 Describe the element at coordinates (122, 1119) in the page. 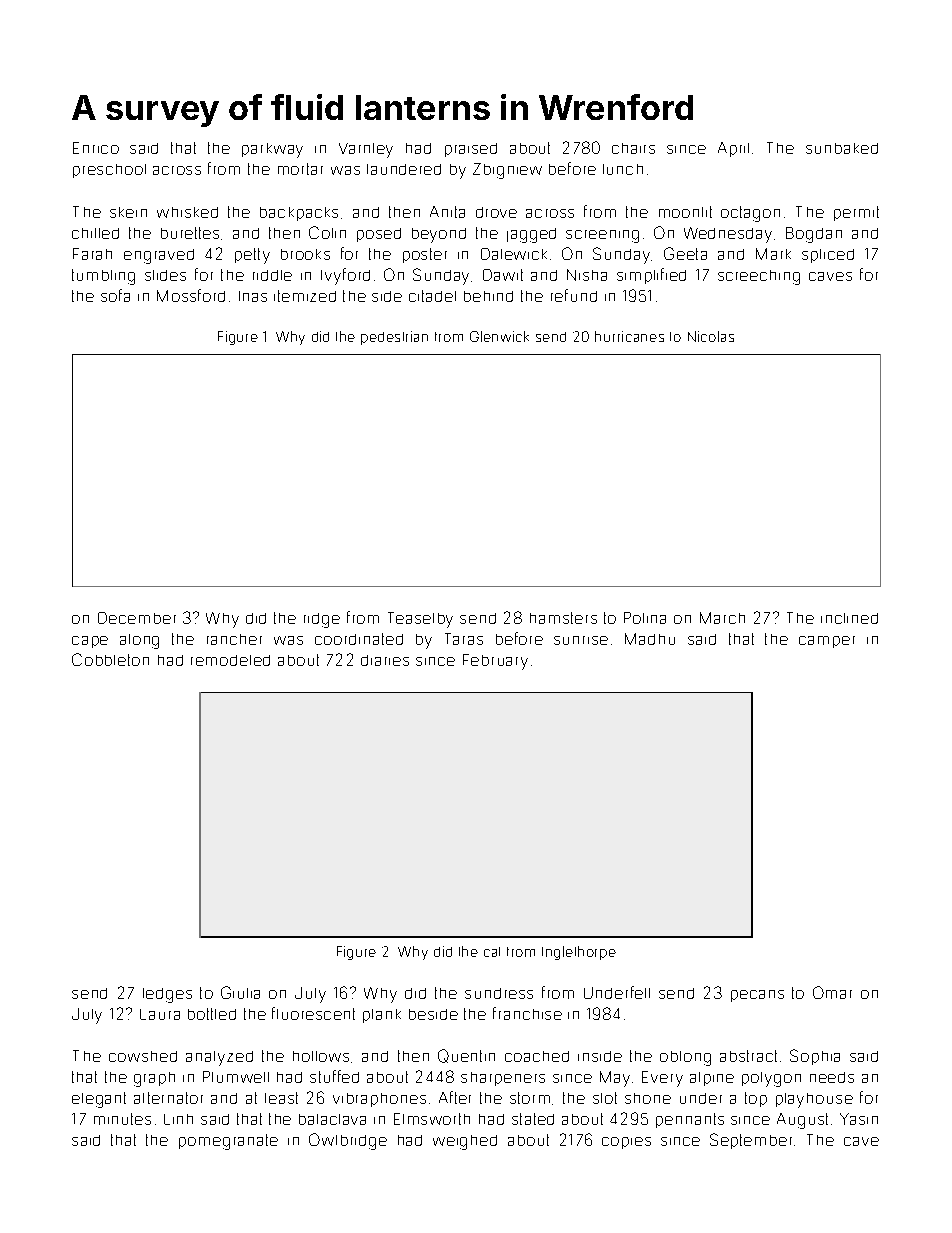

I see `minutes` at that location.
